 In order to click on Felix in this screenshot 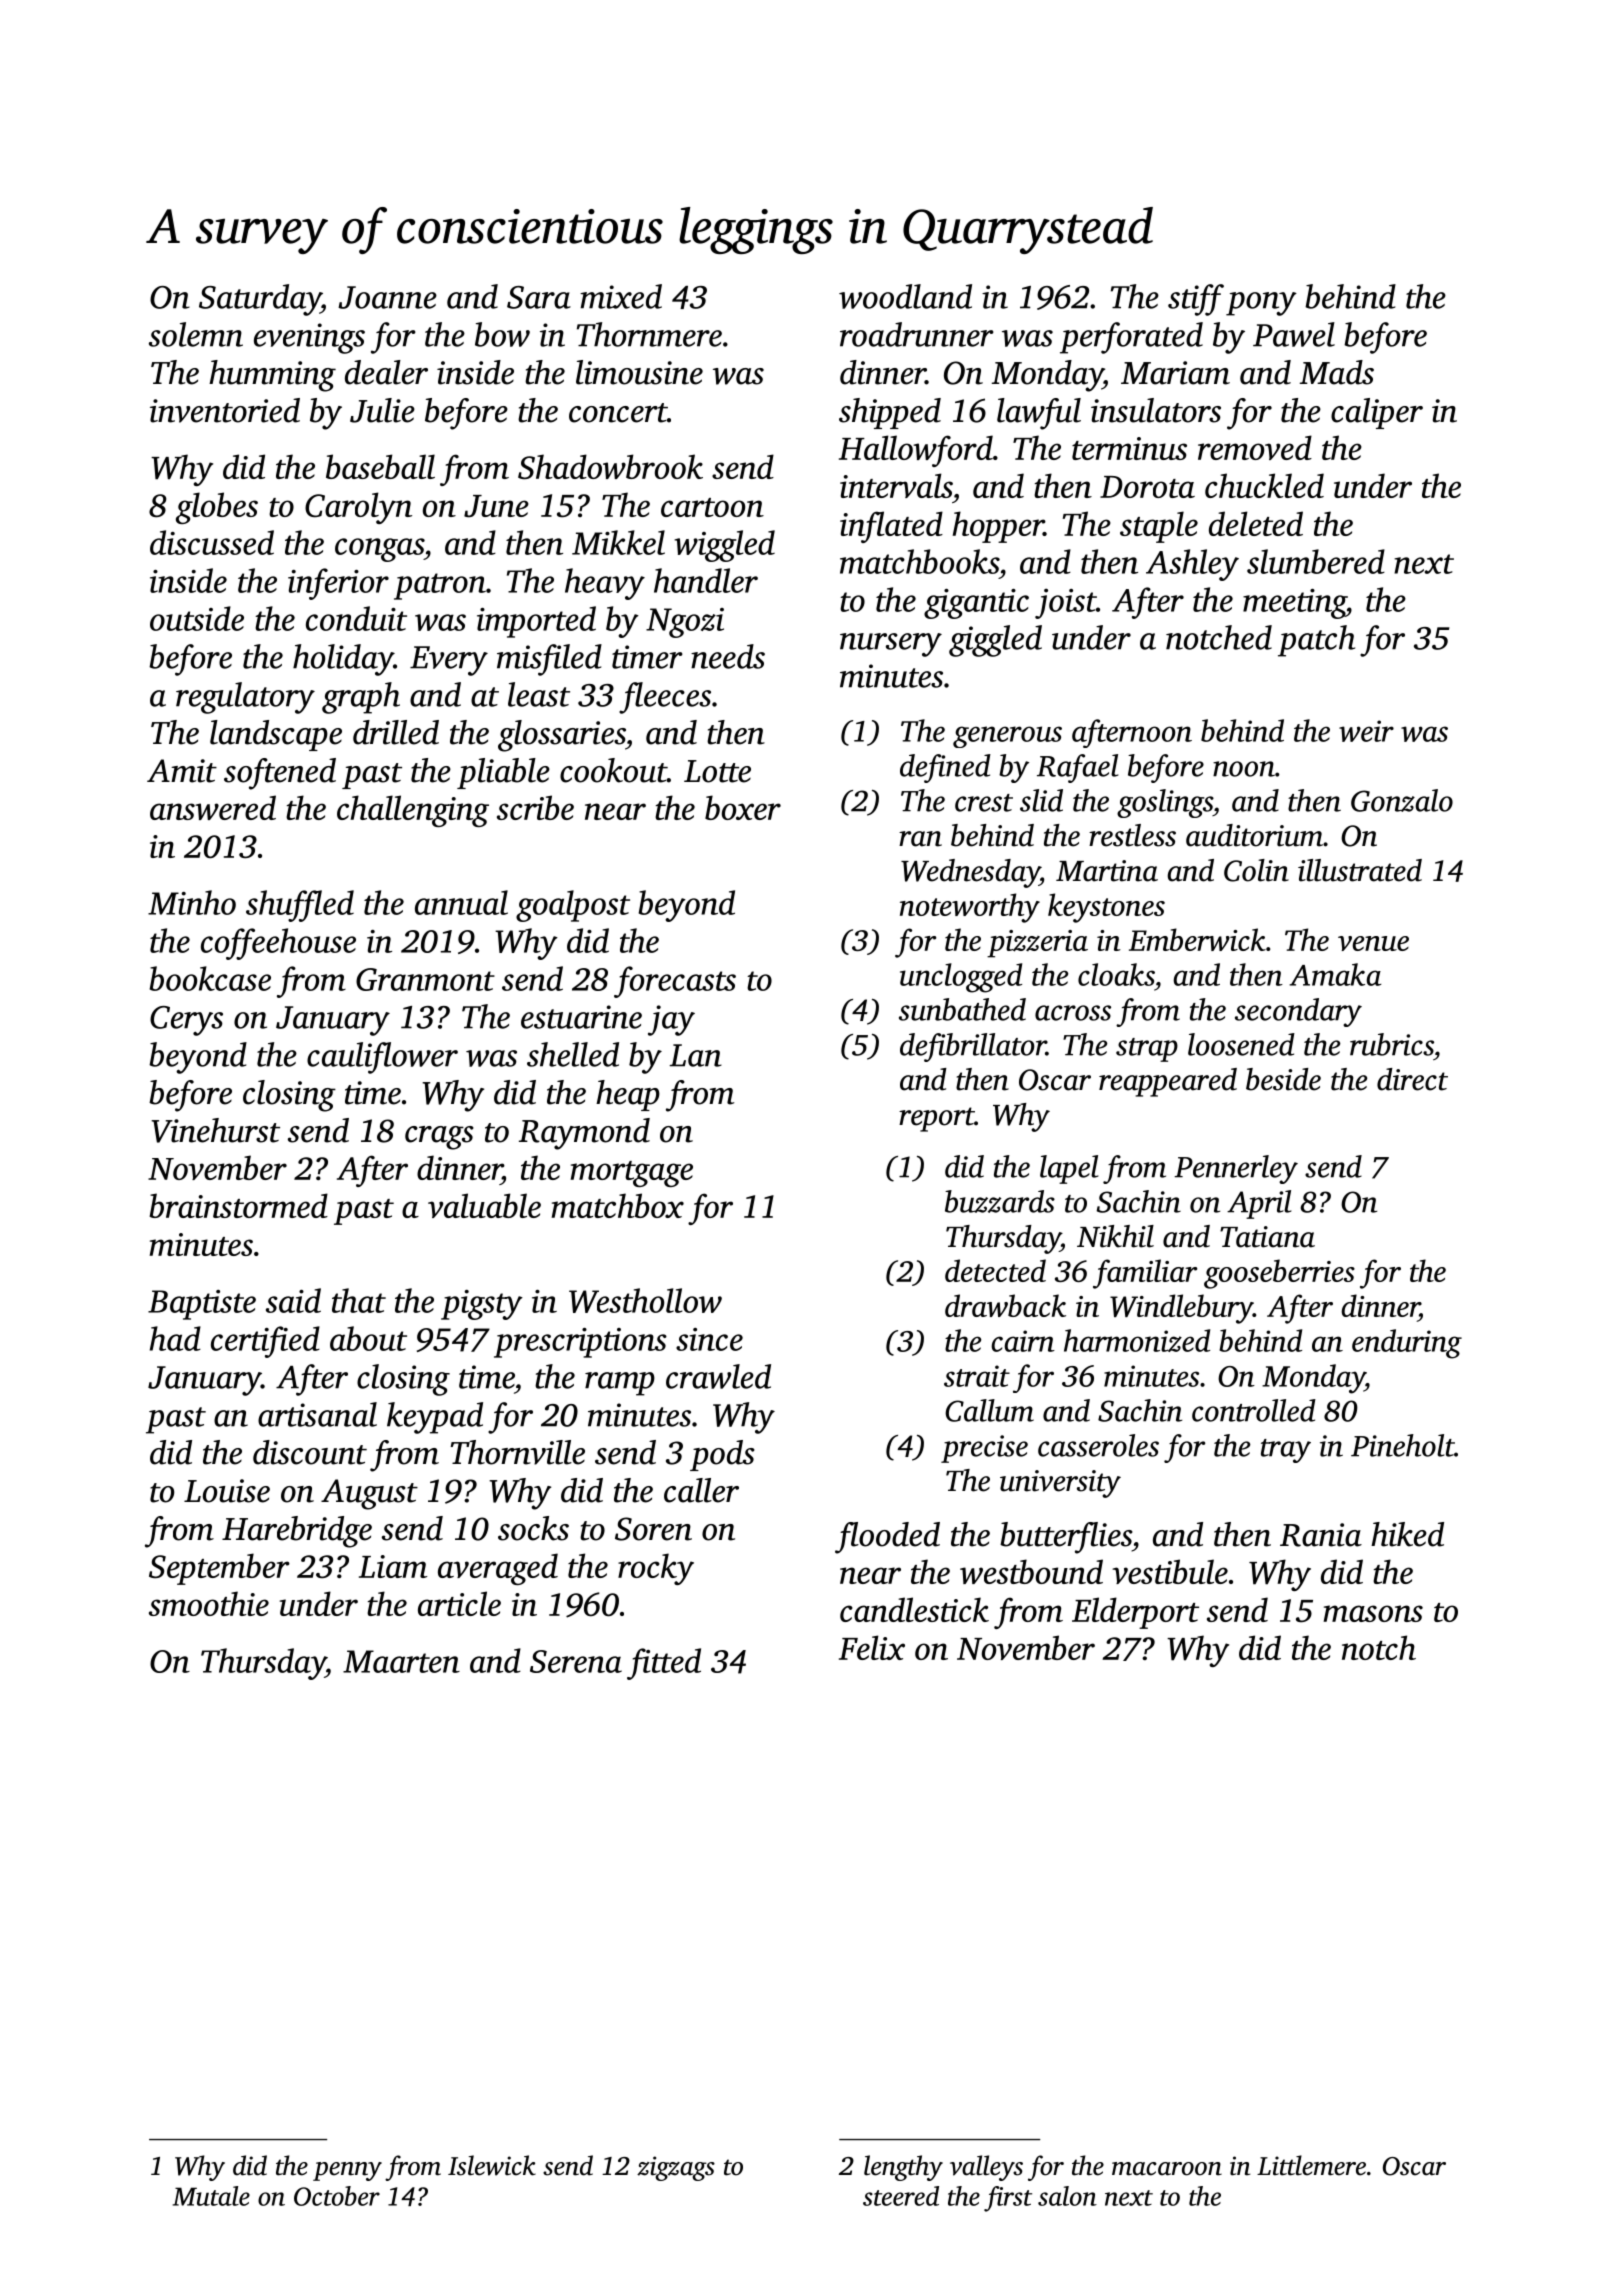, I will do `click(872, 1647)`.
